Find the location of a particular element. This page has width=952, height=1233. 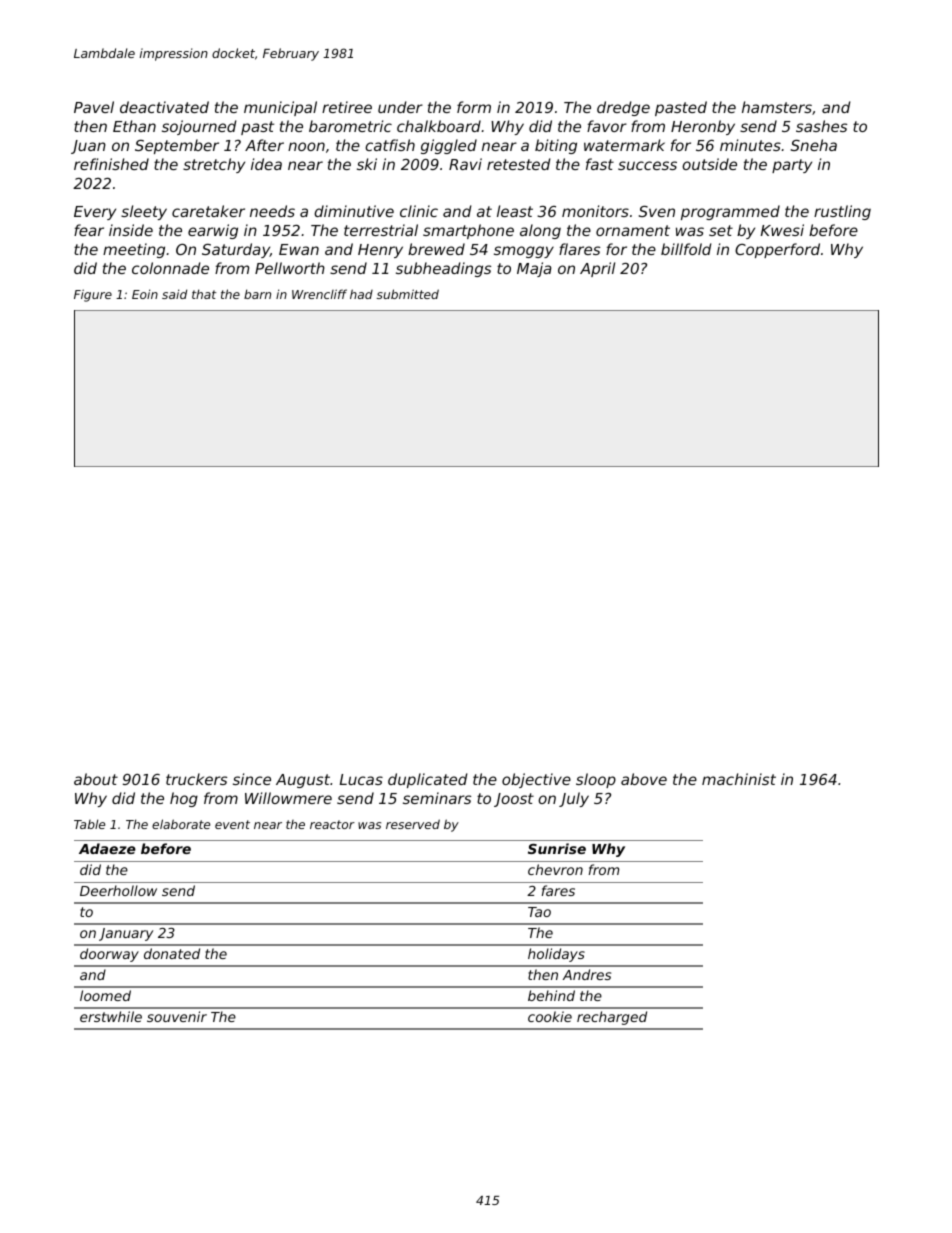

fares is located at coordinates (558, 890).
